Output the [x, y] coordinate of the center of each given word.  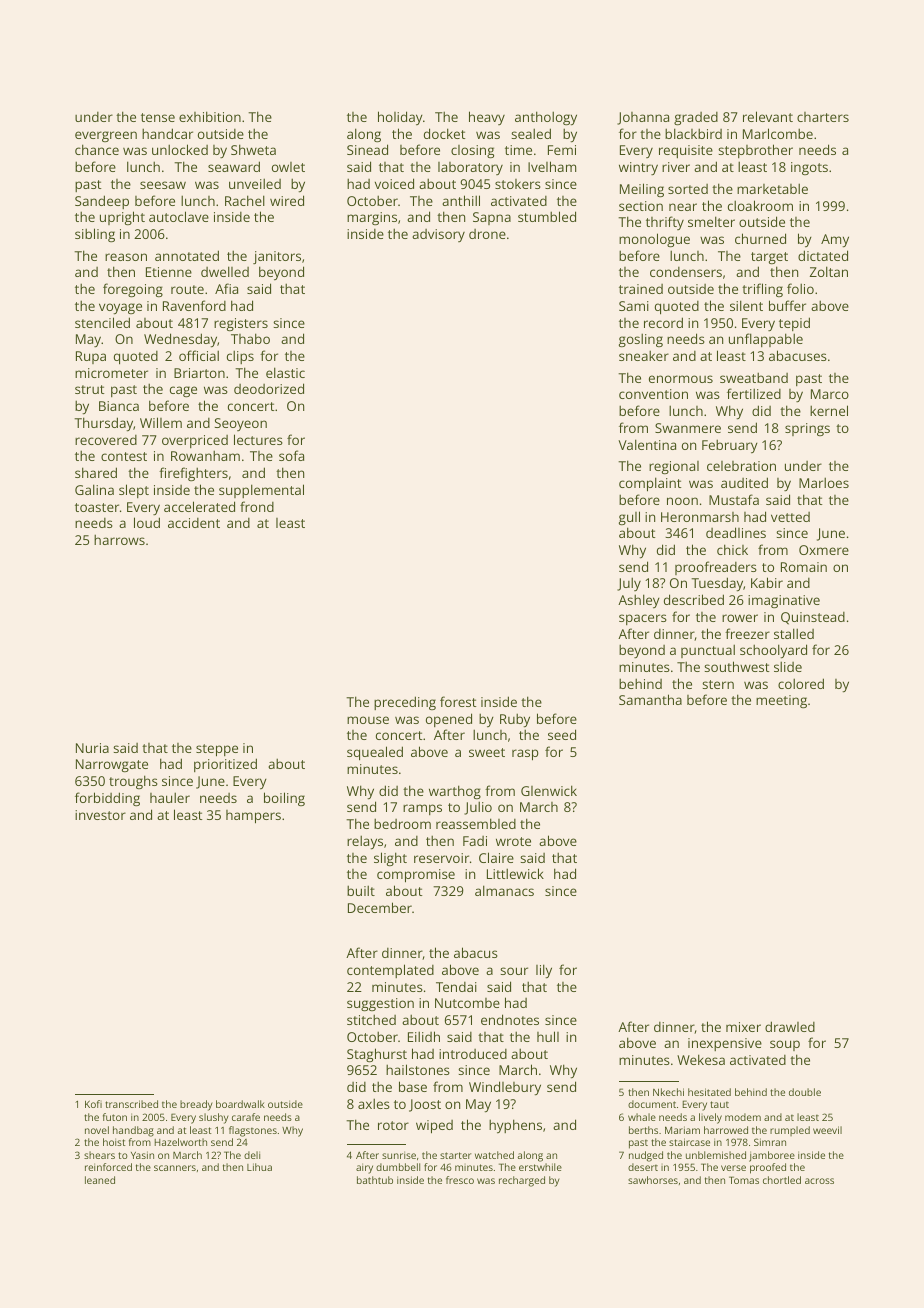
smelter [711, 221]
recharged [522, 1181]
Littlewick [515, 873]
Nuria [92, 748]
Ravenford [194, 305]
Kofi [93, 1104]
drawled [790, 1026]
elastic [285, 372]
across [819, 1181]
